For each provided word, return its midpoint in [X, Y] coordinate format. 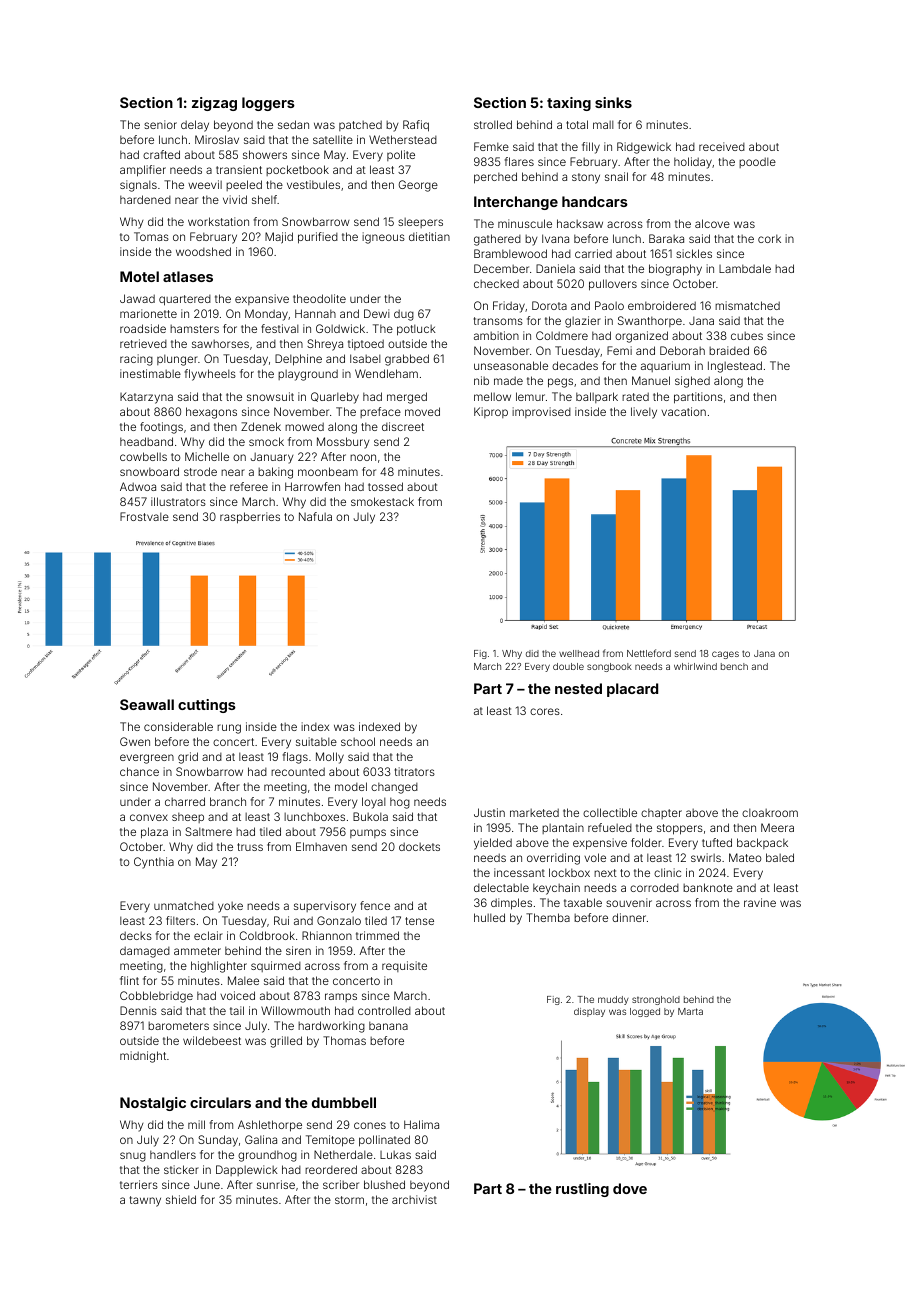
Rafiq [416, 126]
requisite [404, 966]
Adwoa [138, 486]
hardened [145, 199]
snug [133, 1157]
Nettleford [649, 653]
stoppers [680, 829]
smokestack [382, 501]
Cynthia [154, 863]
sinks [613, 102]
